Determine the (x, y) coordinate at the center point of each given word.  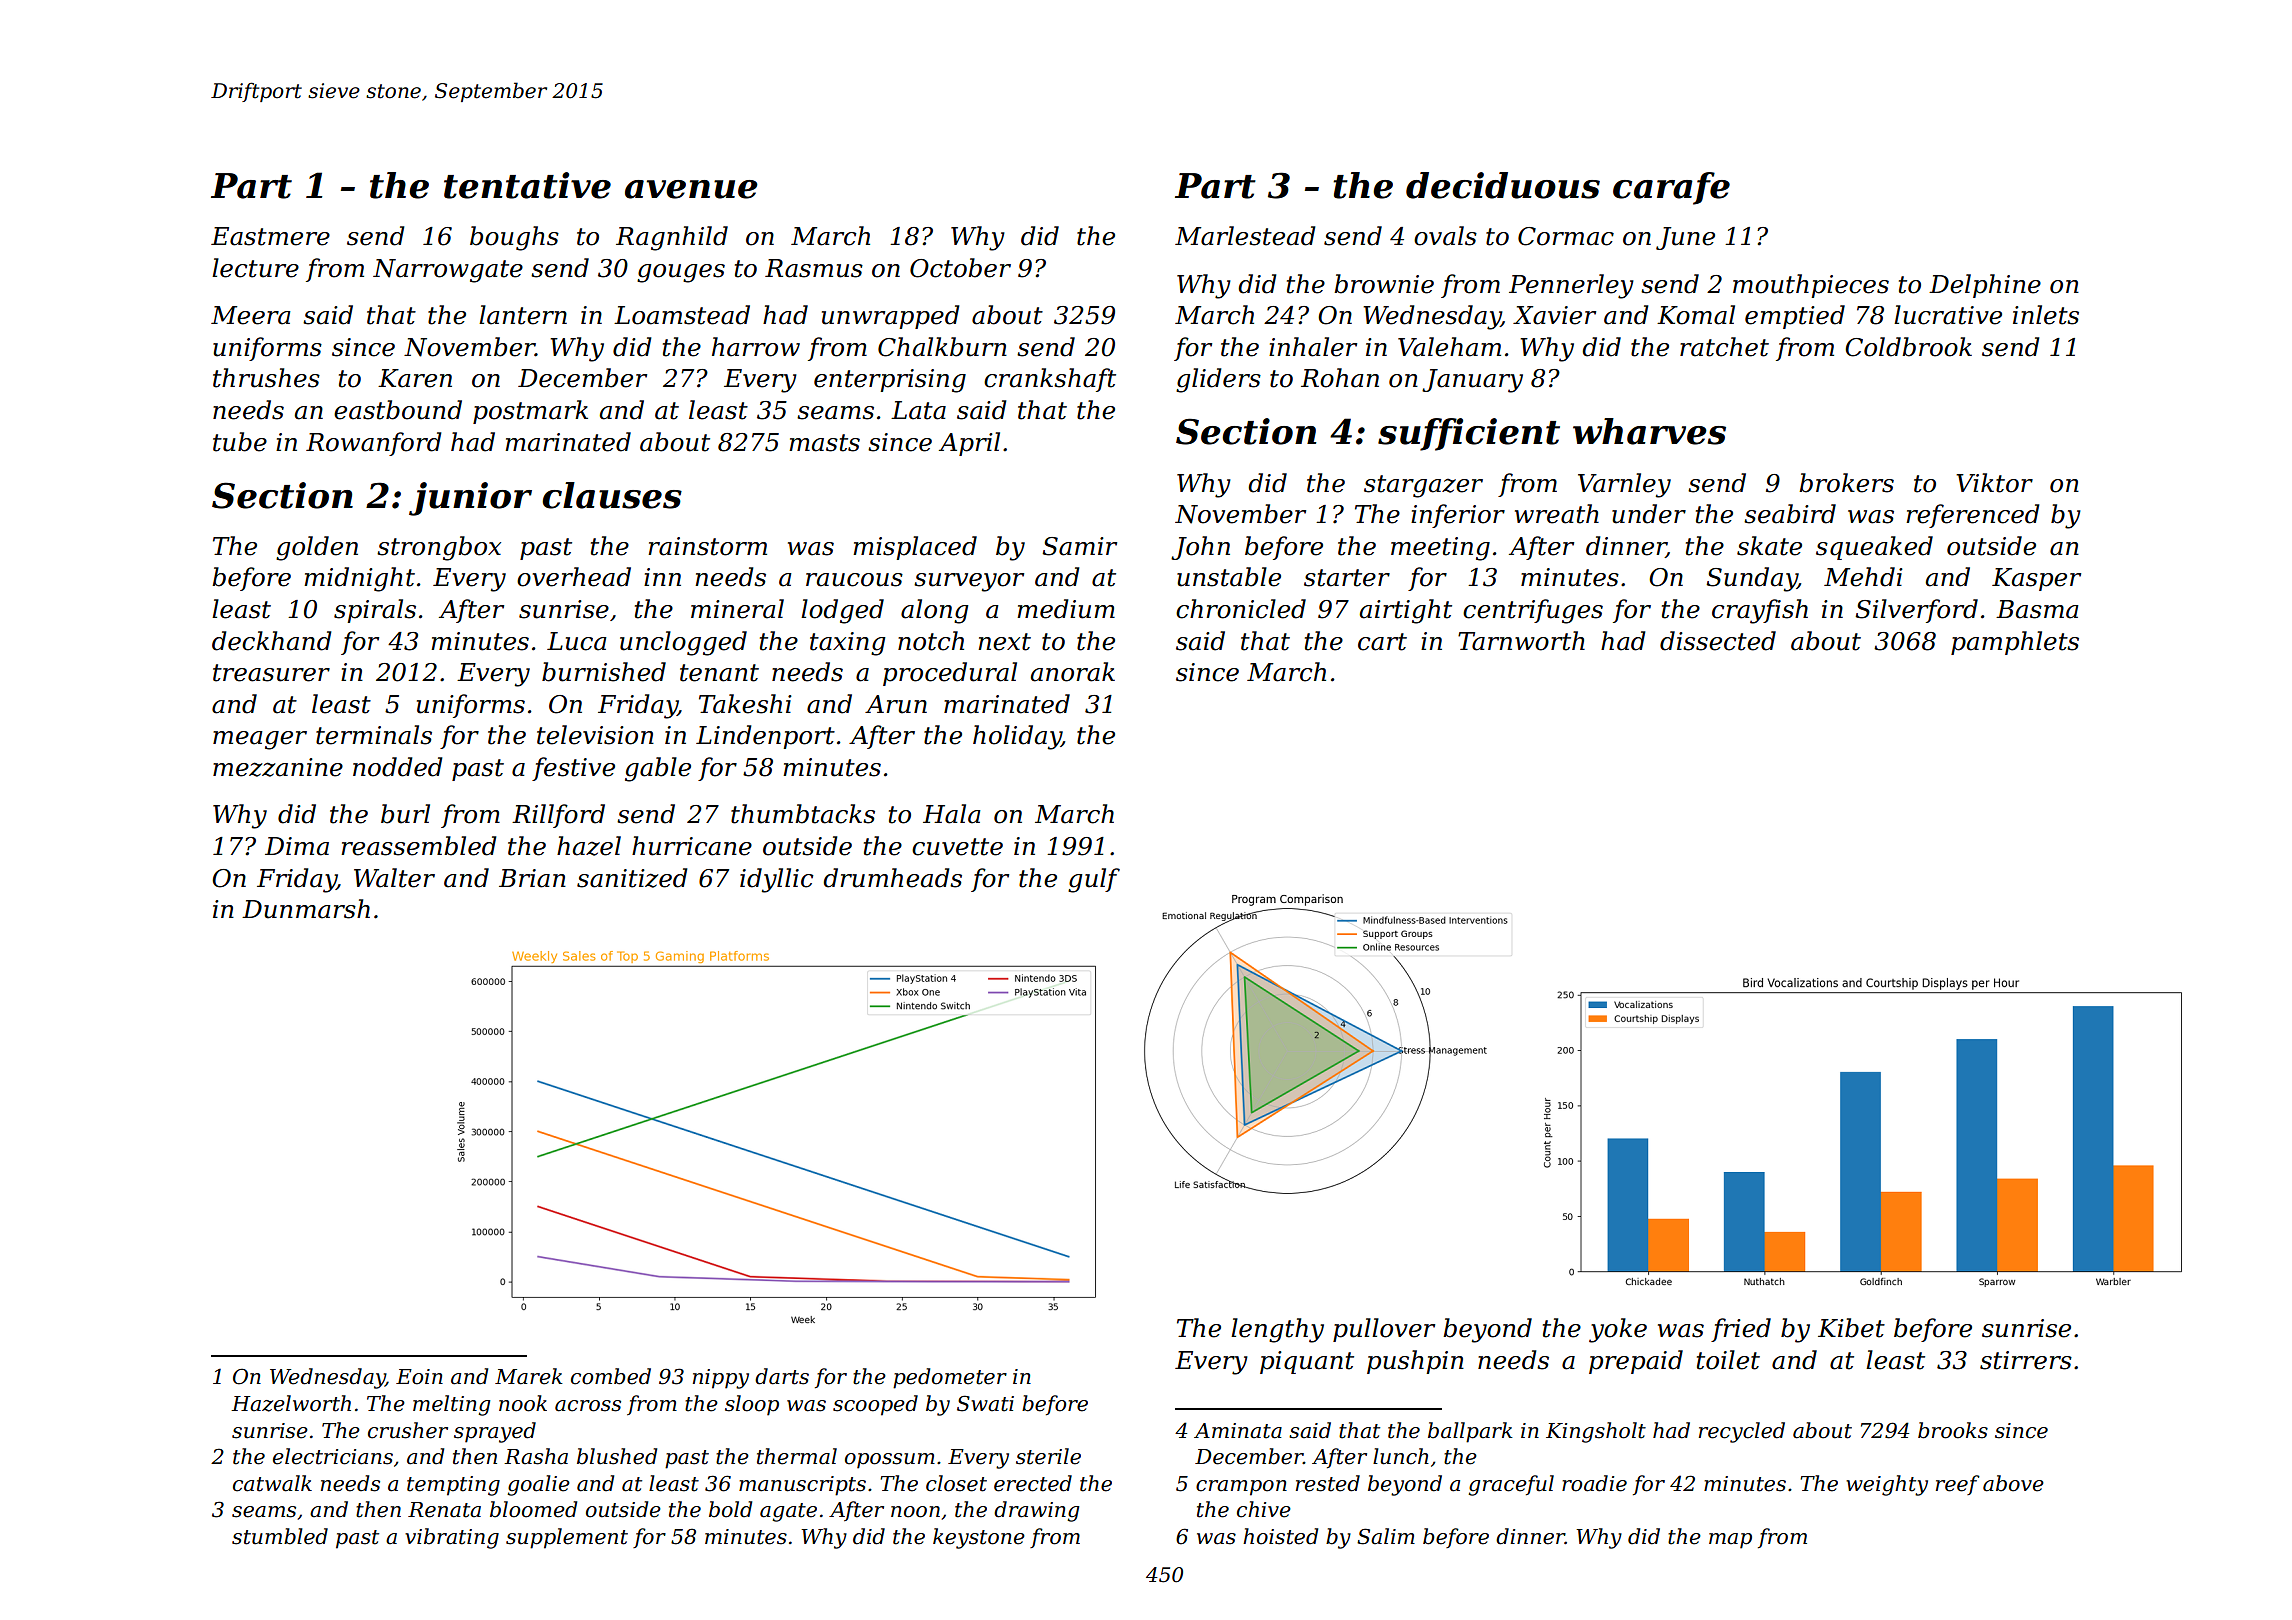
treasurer (271, 673)
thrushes (266, 378)
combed (611, 1376)
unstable (1229, 577)
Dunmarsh (306, 909)
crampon (1241, 1488)
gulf (1094, 880)
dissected (1718, 641)
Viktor (1994, 483)
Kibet (1851, 1328)
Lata (918, 410)
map (1730, 1541)
